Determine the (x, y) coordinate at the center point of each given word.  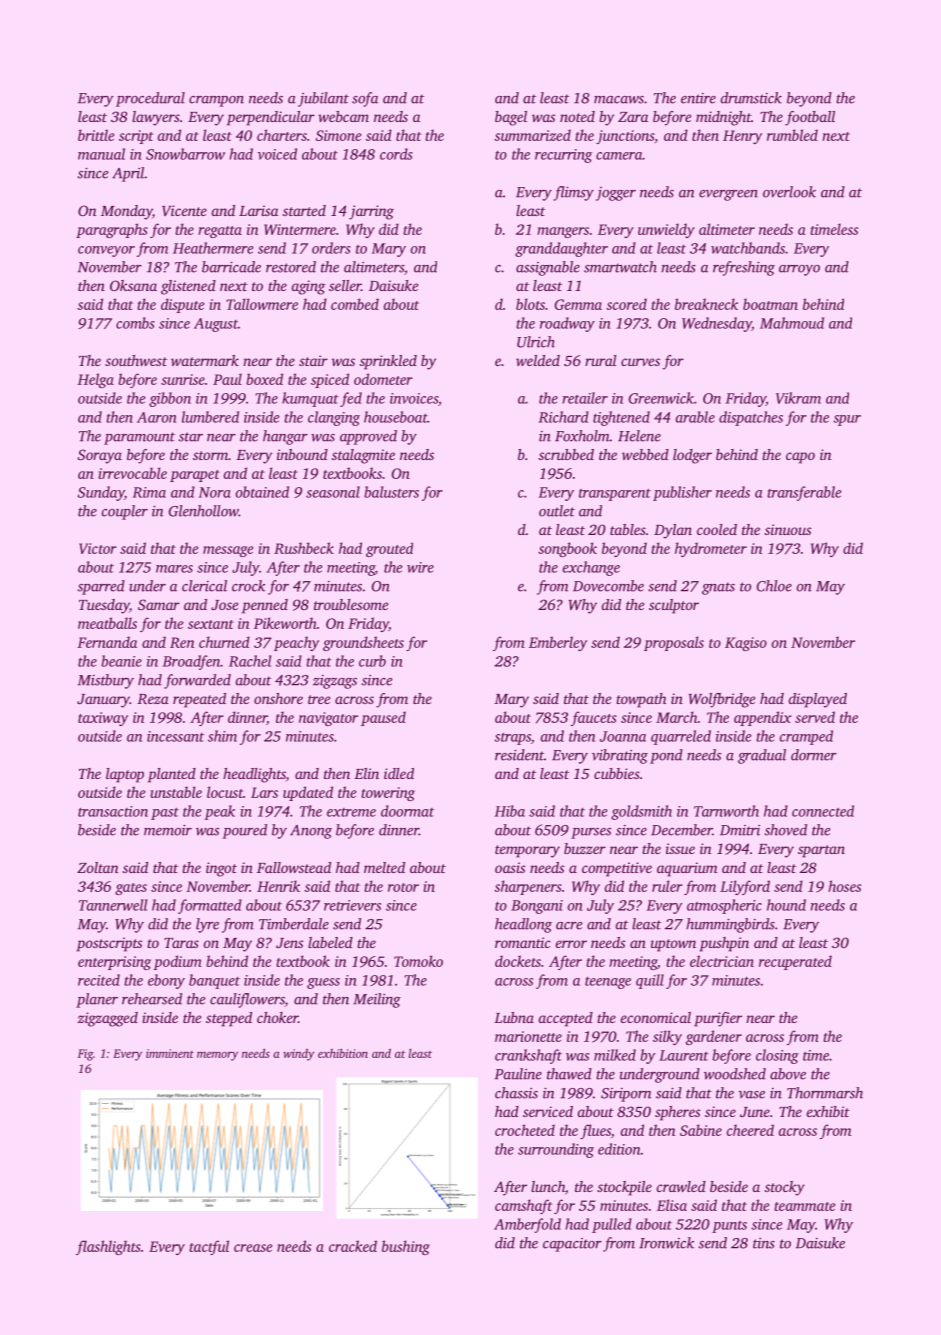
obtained (262, 492)
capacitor (572, 1245)
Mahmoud (792, 323)
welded (538, 360)
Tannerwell (113, 905)
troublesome (351, 604)
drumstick (751, 98)
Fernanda (107, 642)
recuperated (795, 962)
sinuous (788, 529)
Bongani (537, 907)
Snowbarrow (185, 154)
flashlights (108, 1247)
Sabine (701, 1130)
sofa (365, 99)
